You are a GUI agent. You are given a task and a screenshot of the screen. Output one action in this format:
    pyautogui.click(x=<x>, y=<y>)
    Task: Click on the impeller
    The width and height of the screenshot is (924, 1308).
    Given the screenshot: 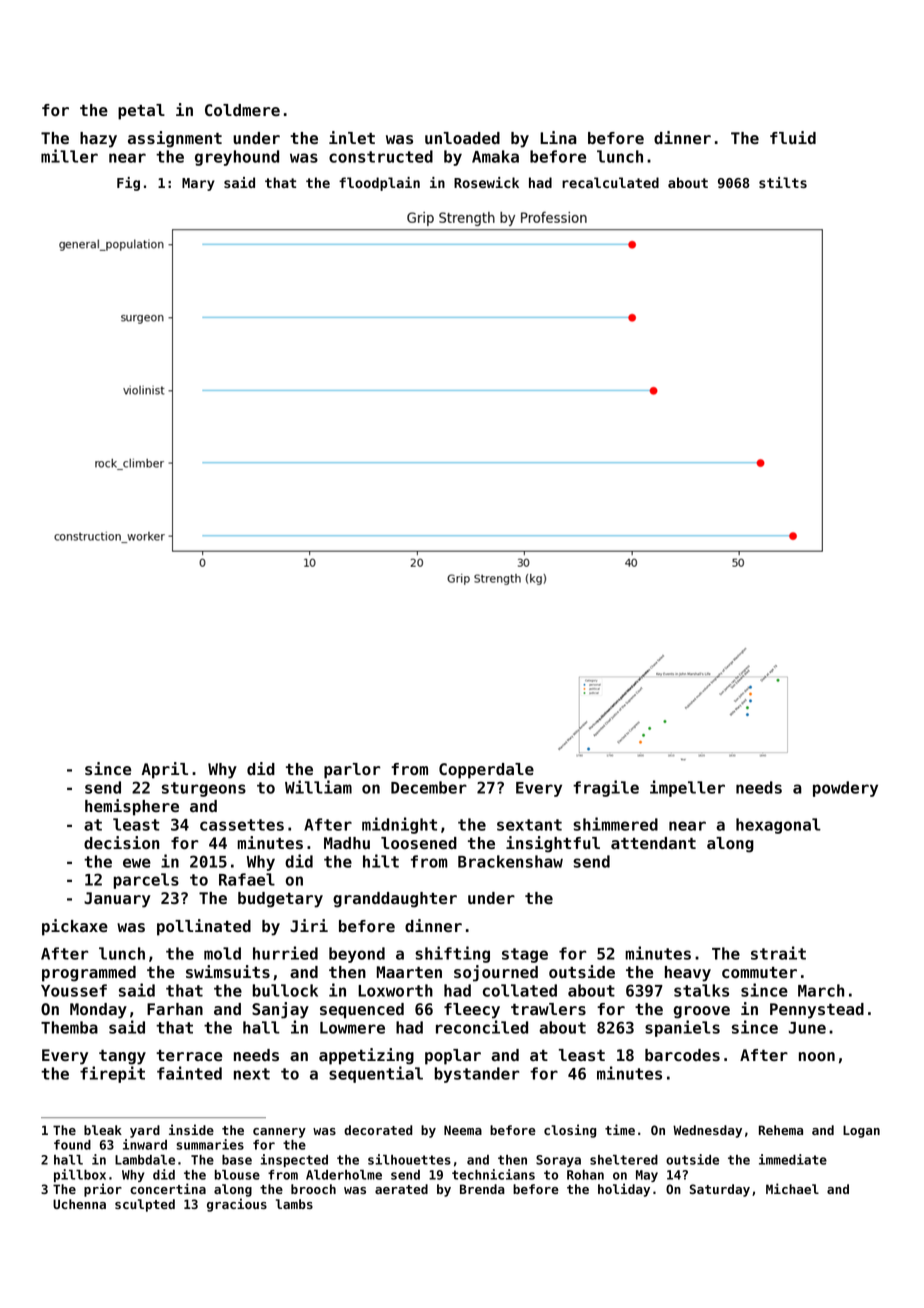 What is the action you would take?
    pyautogui.click(x=687, y=788)
